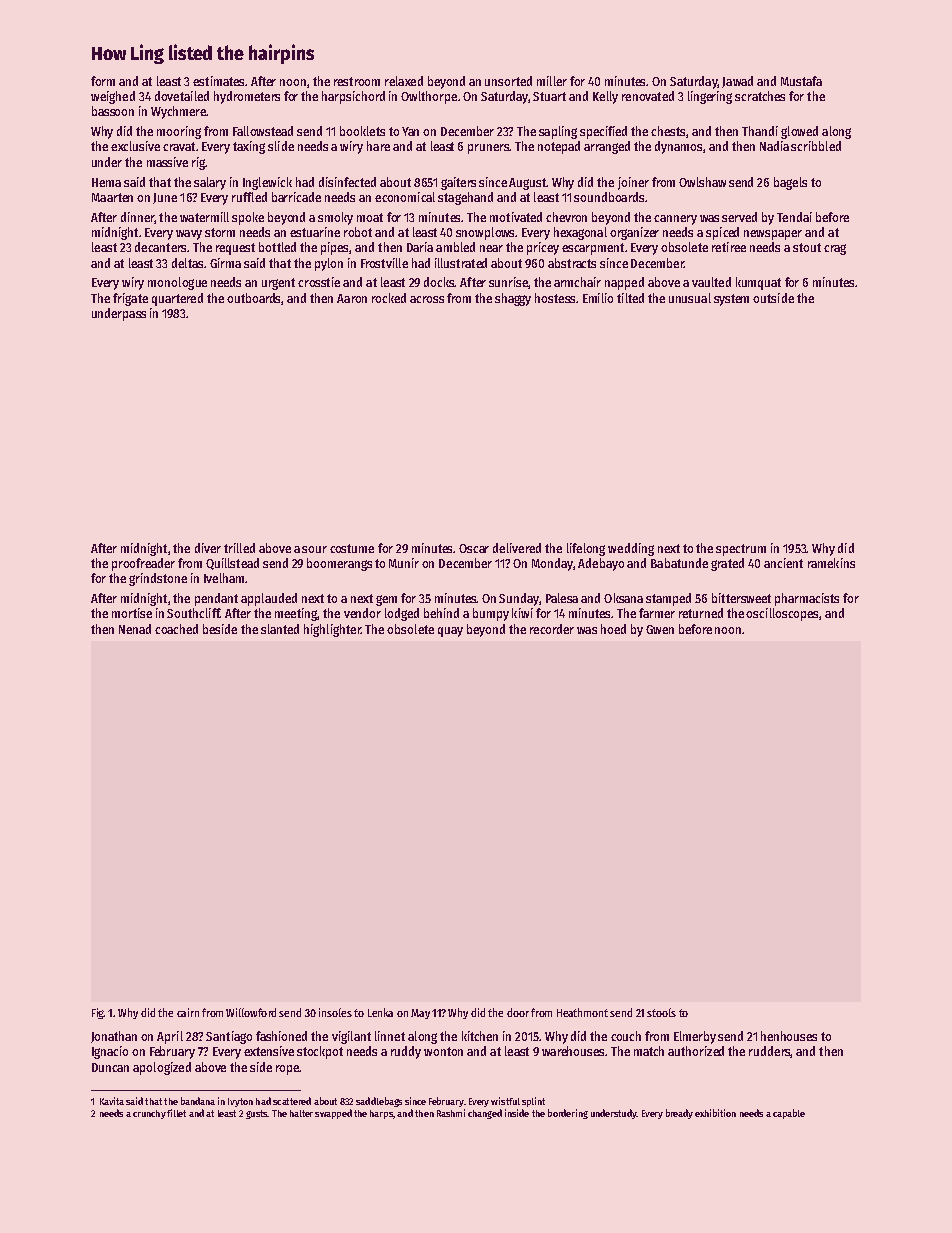 Image resolution: width=952 pixels, height=1233 pixels. I want to click on coached, so click(176, 629).
